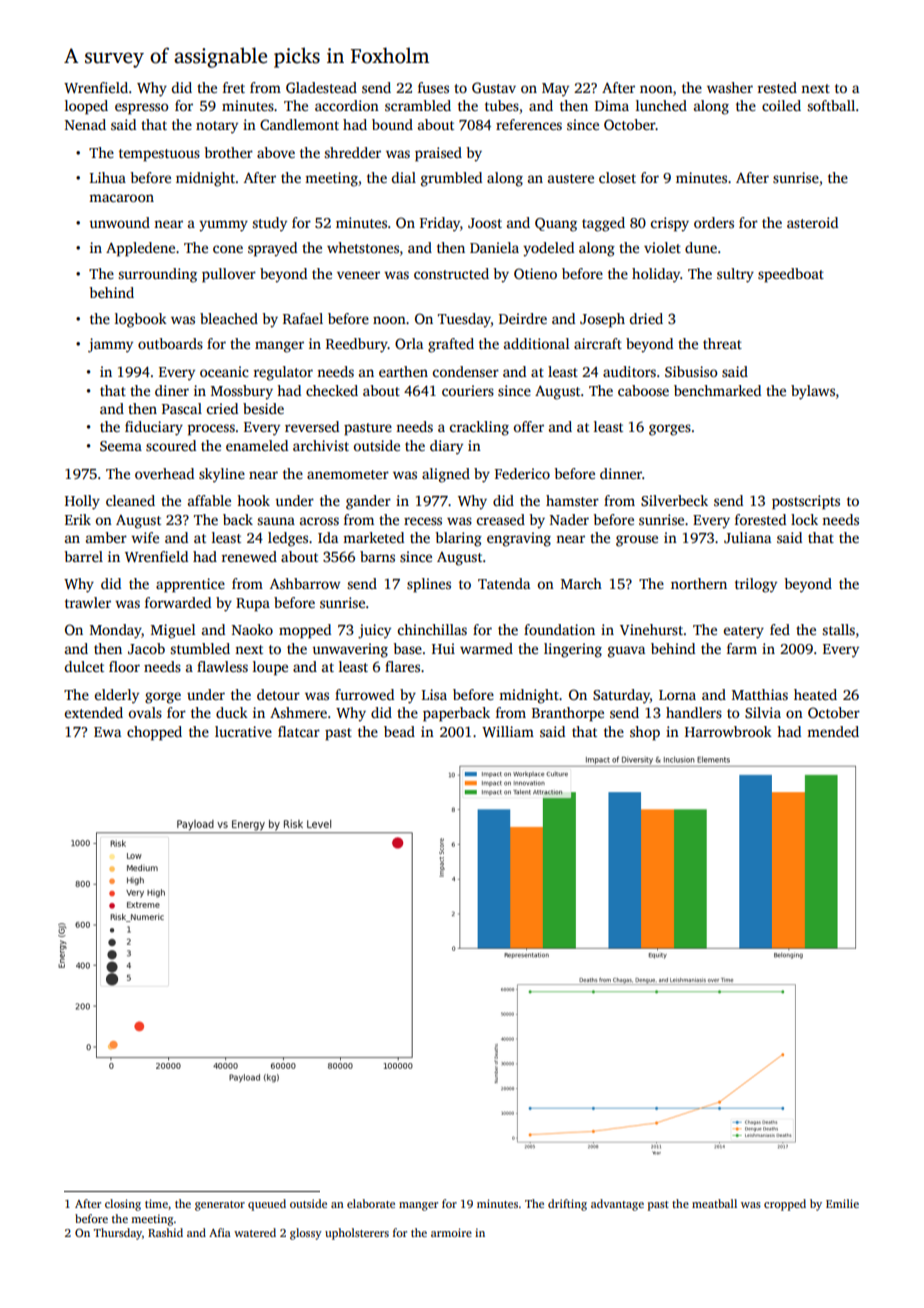 The image size is (924, 1308). I want to click on shop, so click(645, 733).
